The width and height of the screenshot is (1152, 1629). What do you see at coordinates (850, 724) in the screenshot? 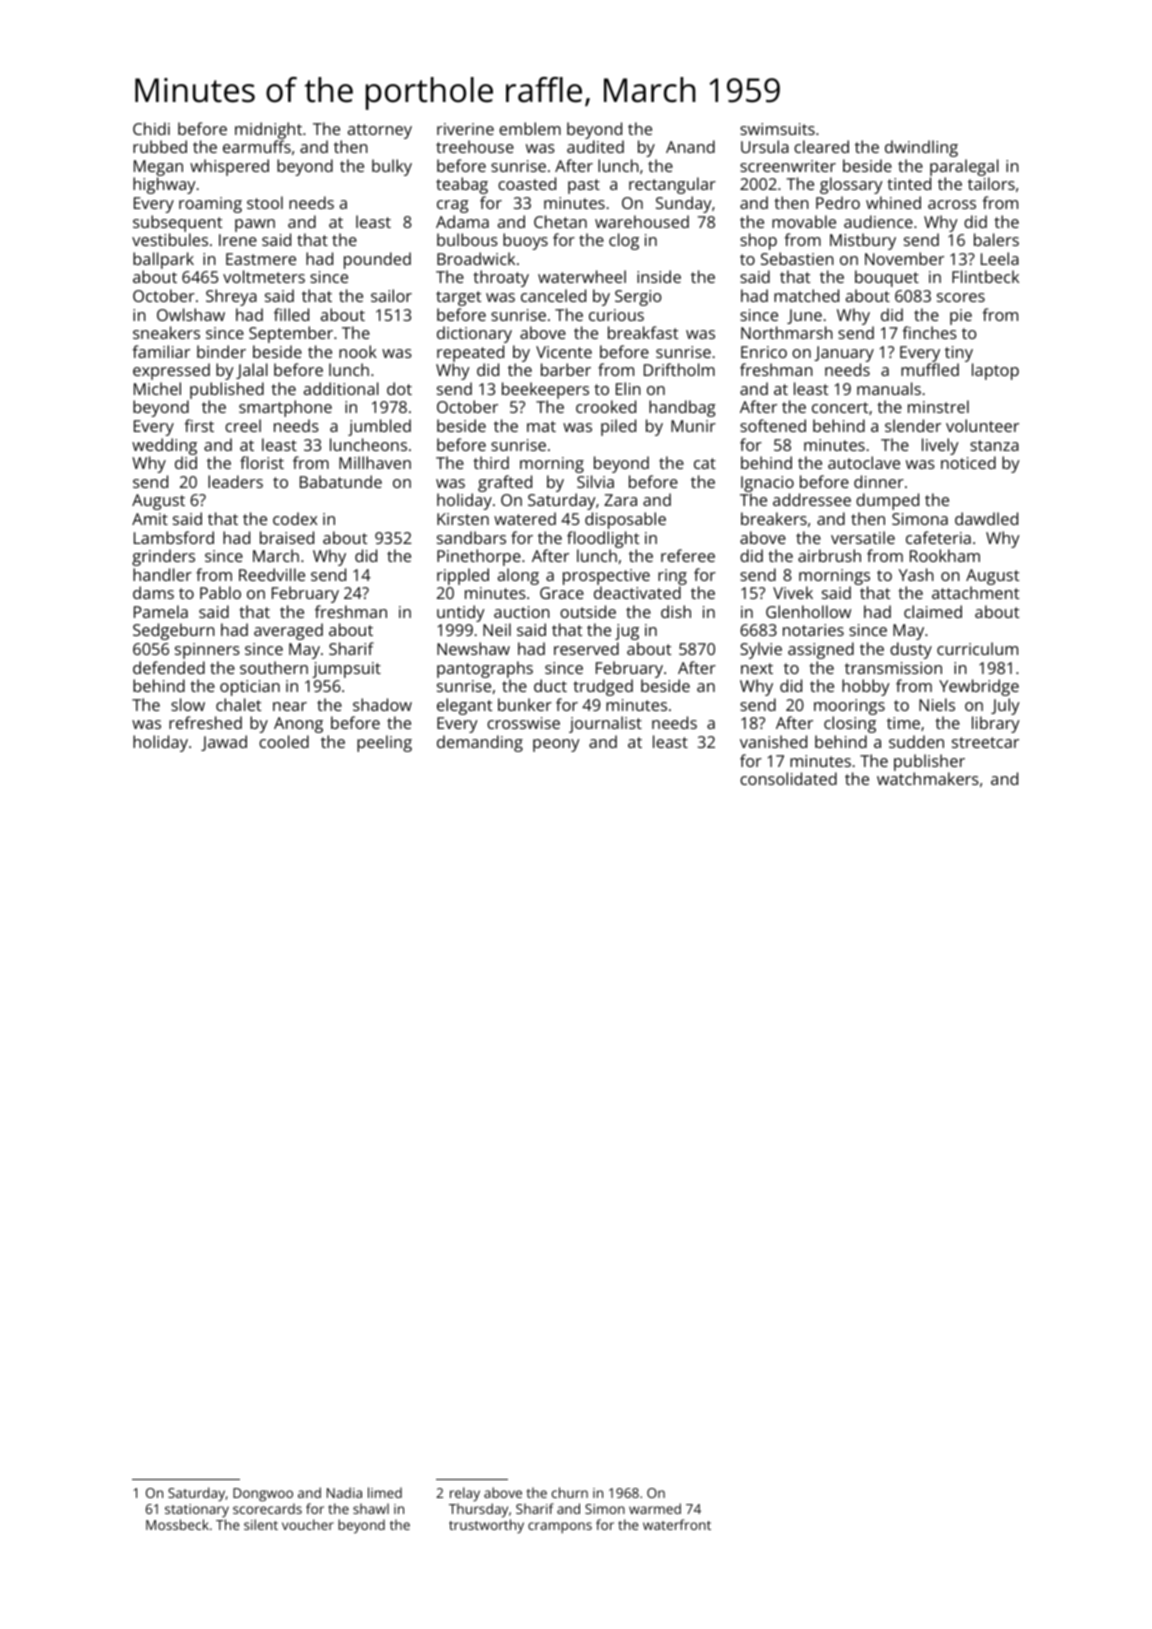
I see `closing` at bounding box center [850, 724].
